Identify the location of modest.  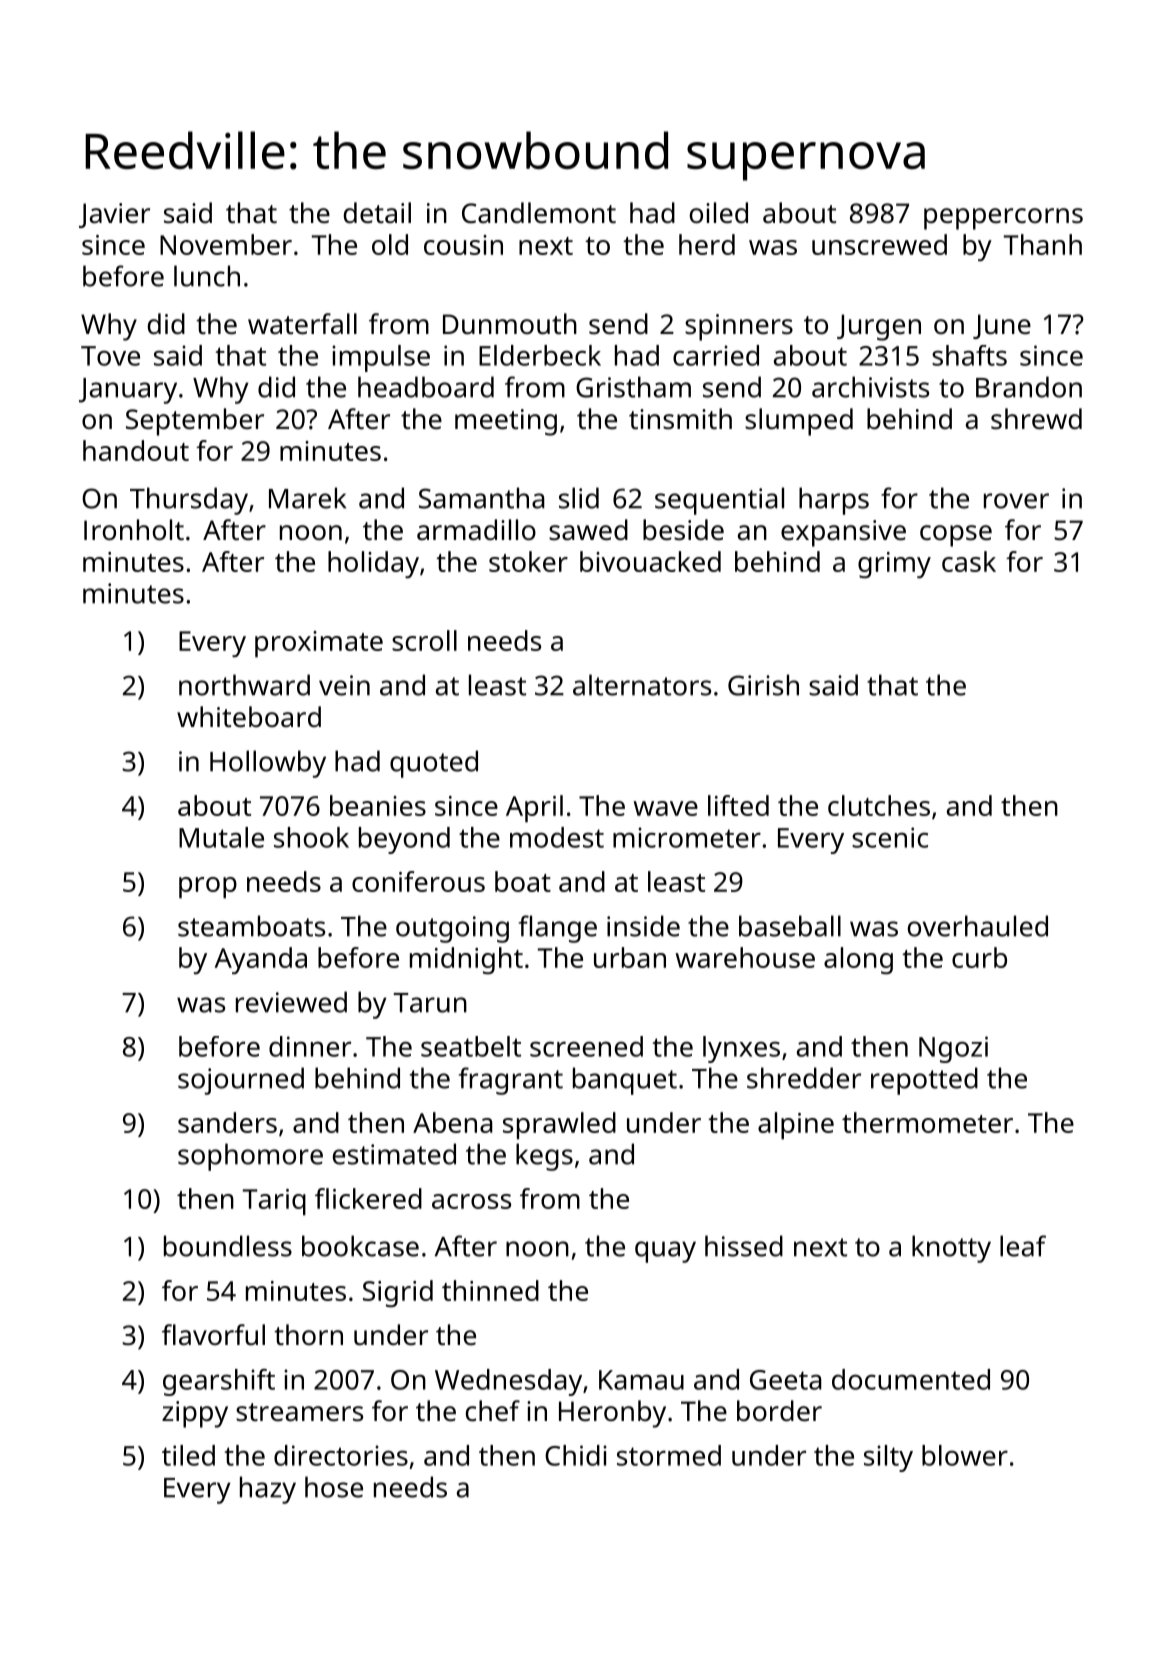
(557, 837).
